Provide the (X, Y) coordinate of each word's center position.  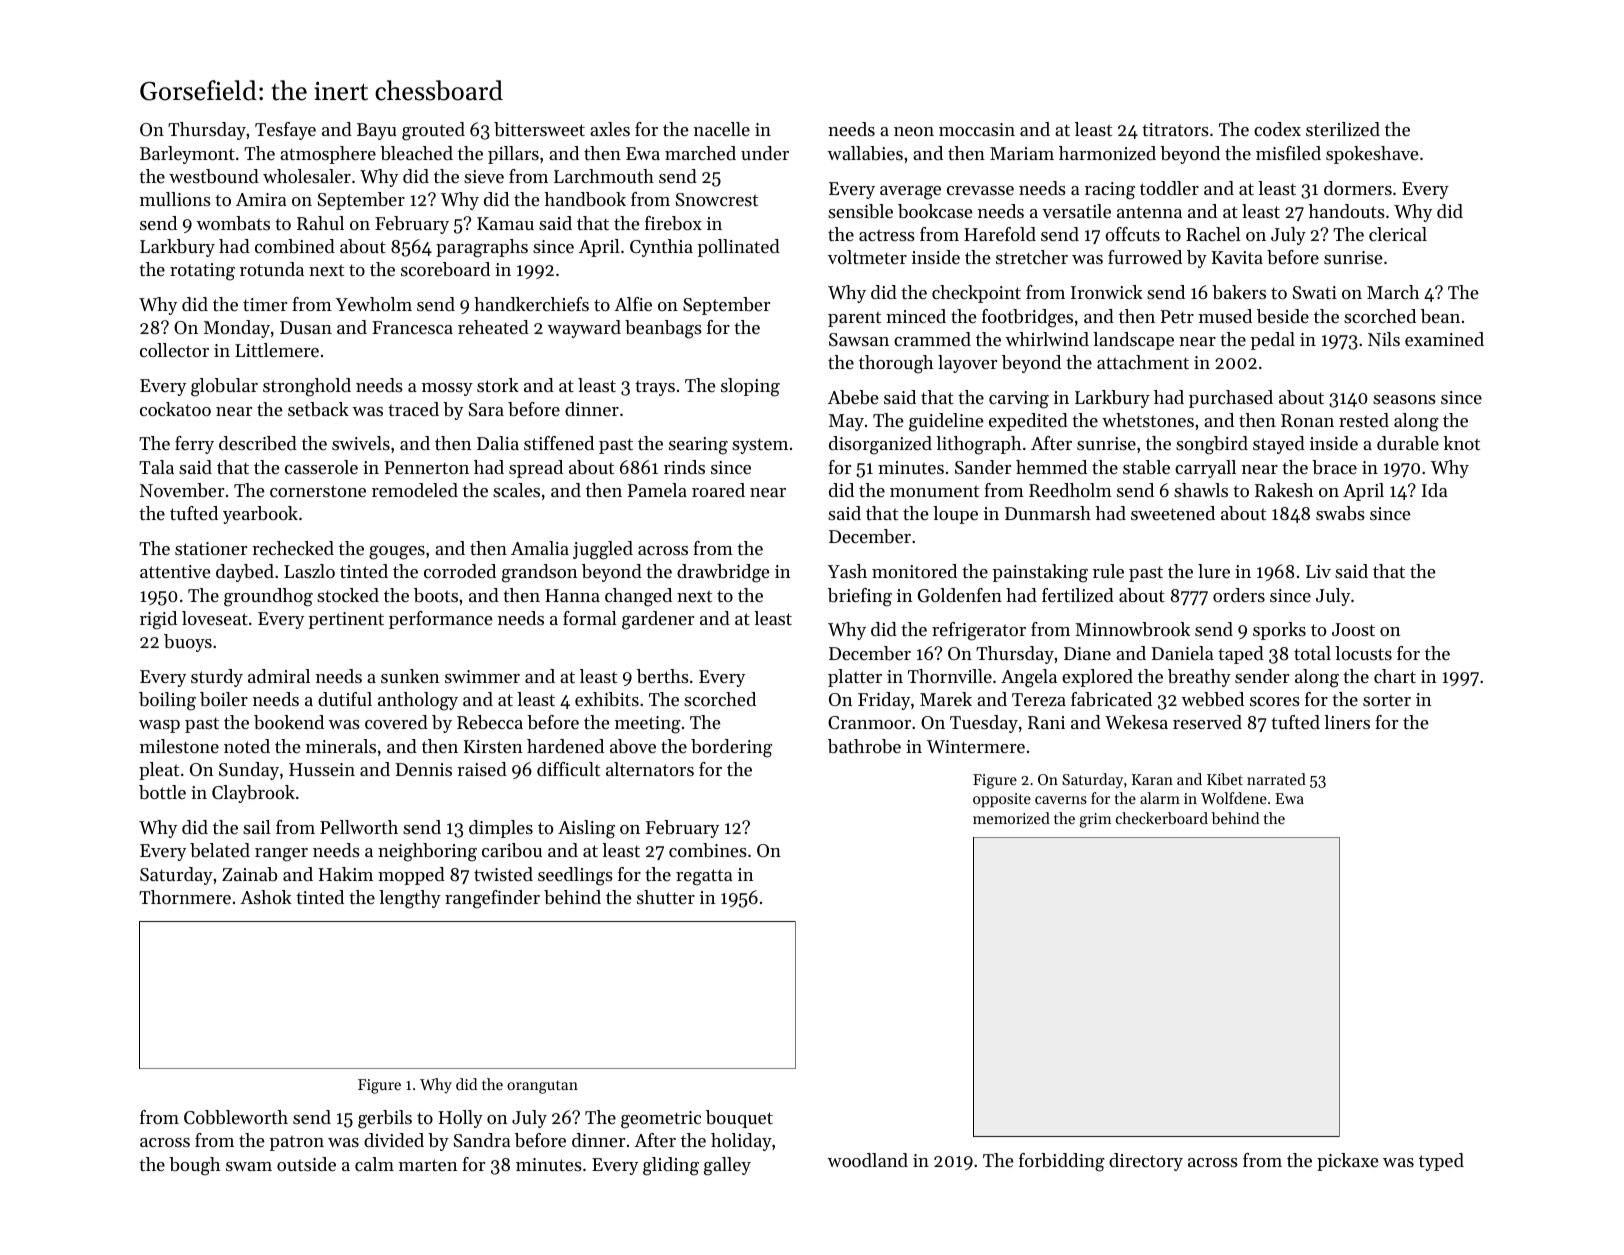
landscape (1133, 341)
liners (1347, 722)
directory (1146, 1162)
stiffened (559, 443)
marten (428, 1165)
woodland (867, 1160)
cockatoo (175, 409)
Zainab (249, 874)
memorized (1011, 818)
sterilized (1343, 129)
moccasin (977, 129)
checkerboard (1162, 818)
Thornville (950, 676)
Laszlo (309, 571)
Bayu (377, 131)
